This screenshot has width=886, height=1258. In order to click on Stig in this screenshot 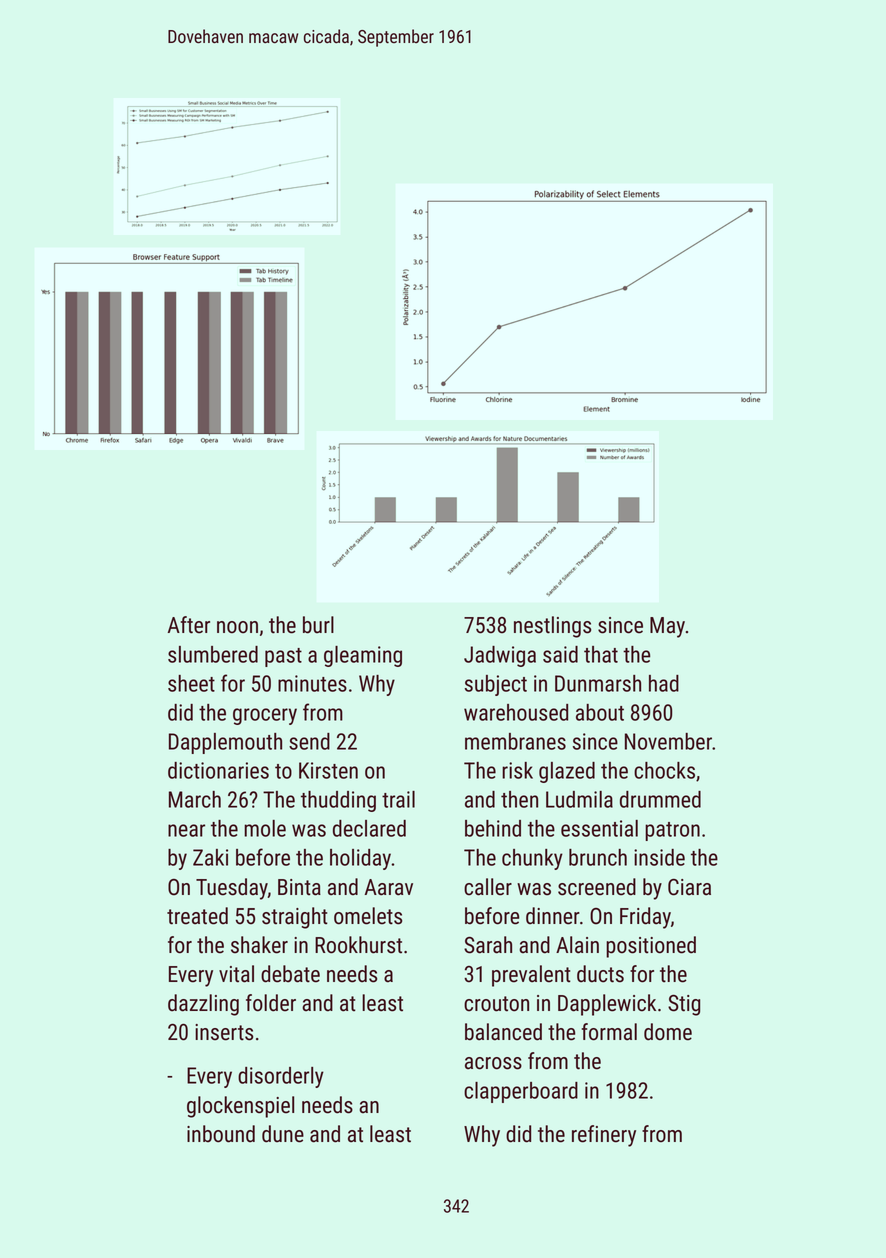, I will do `click(684, 1005)`.
